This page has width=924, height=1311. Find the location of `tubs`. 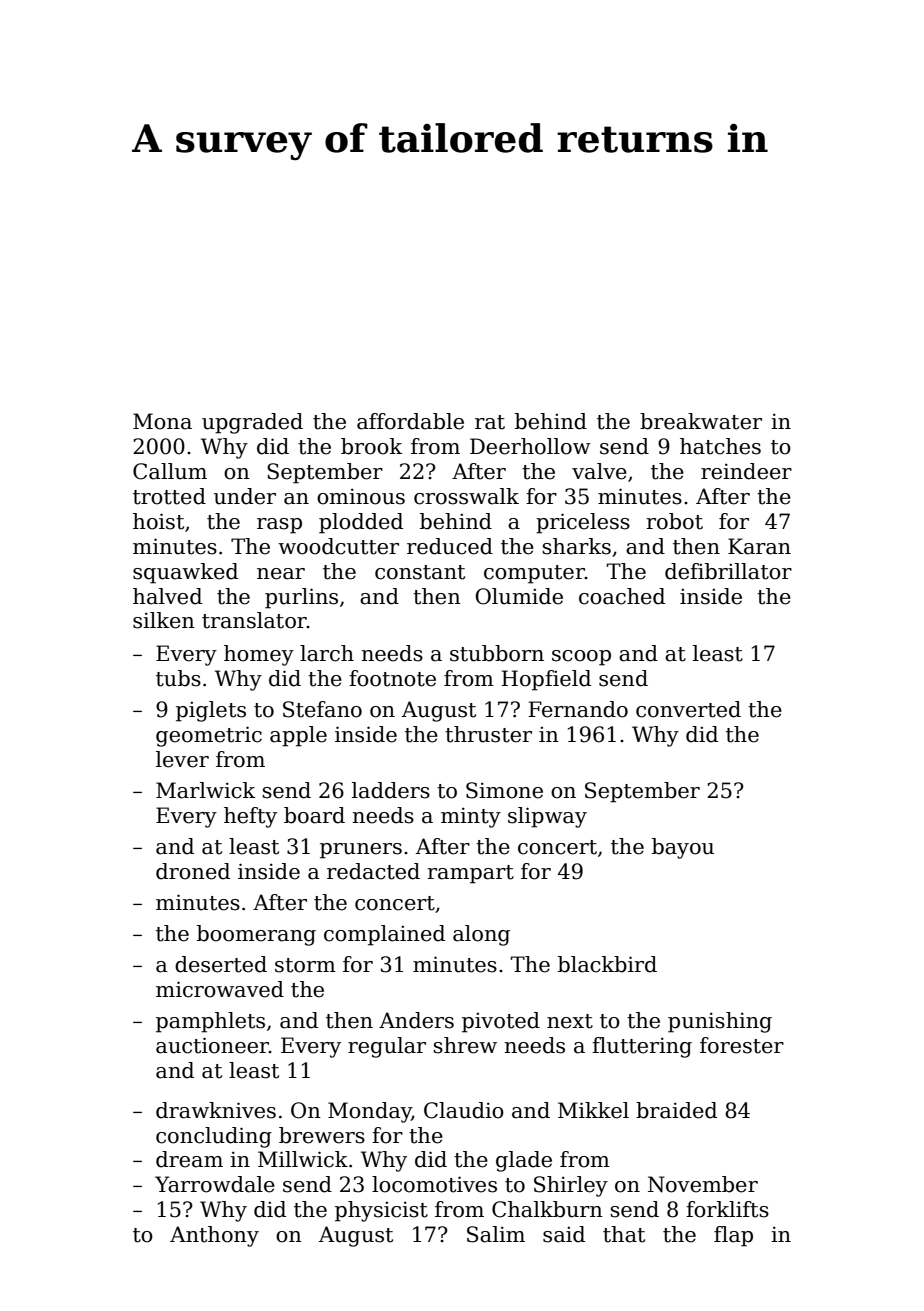

tubs is located at coordinates (178, 678).
